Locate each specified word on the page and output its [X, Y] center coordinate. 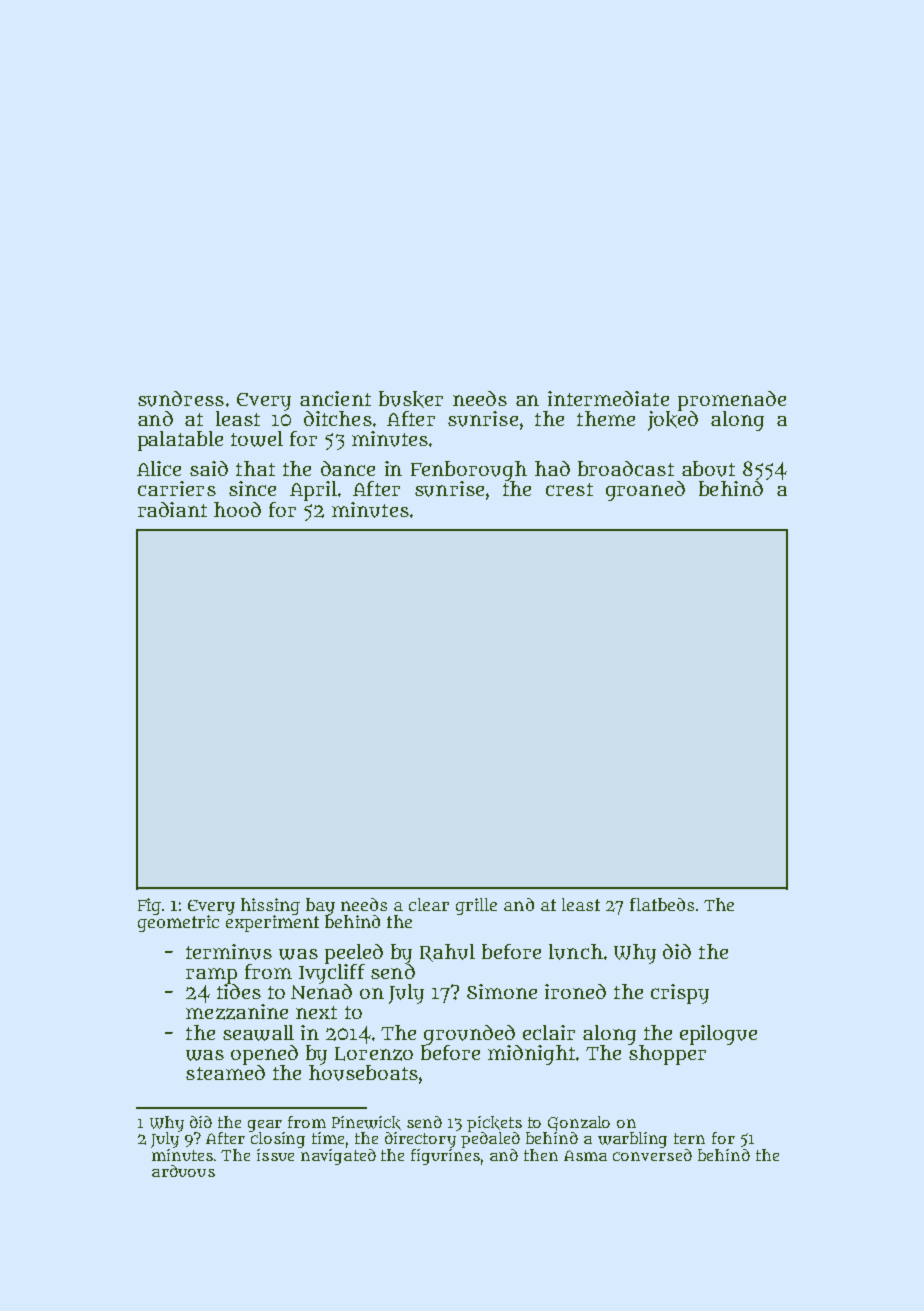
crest [569, 489]
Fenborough [469, 471]
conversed [652, 1155]
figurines [445, 1157]
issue [275, 1155]
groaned [645, 491]
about [708, 469]
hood [237, 509]
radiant [172, 509]
